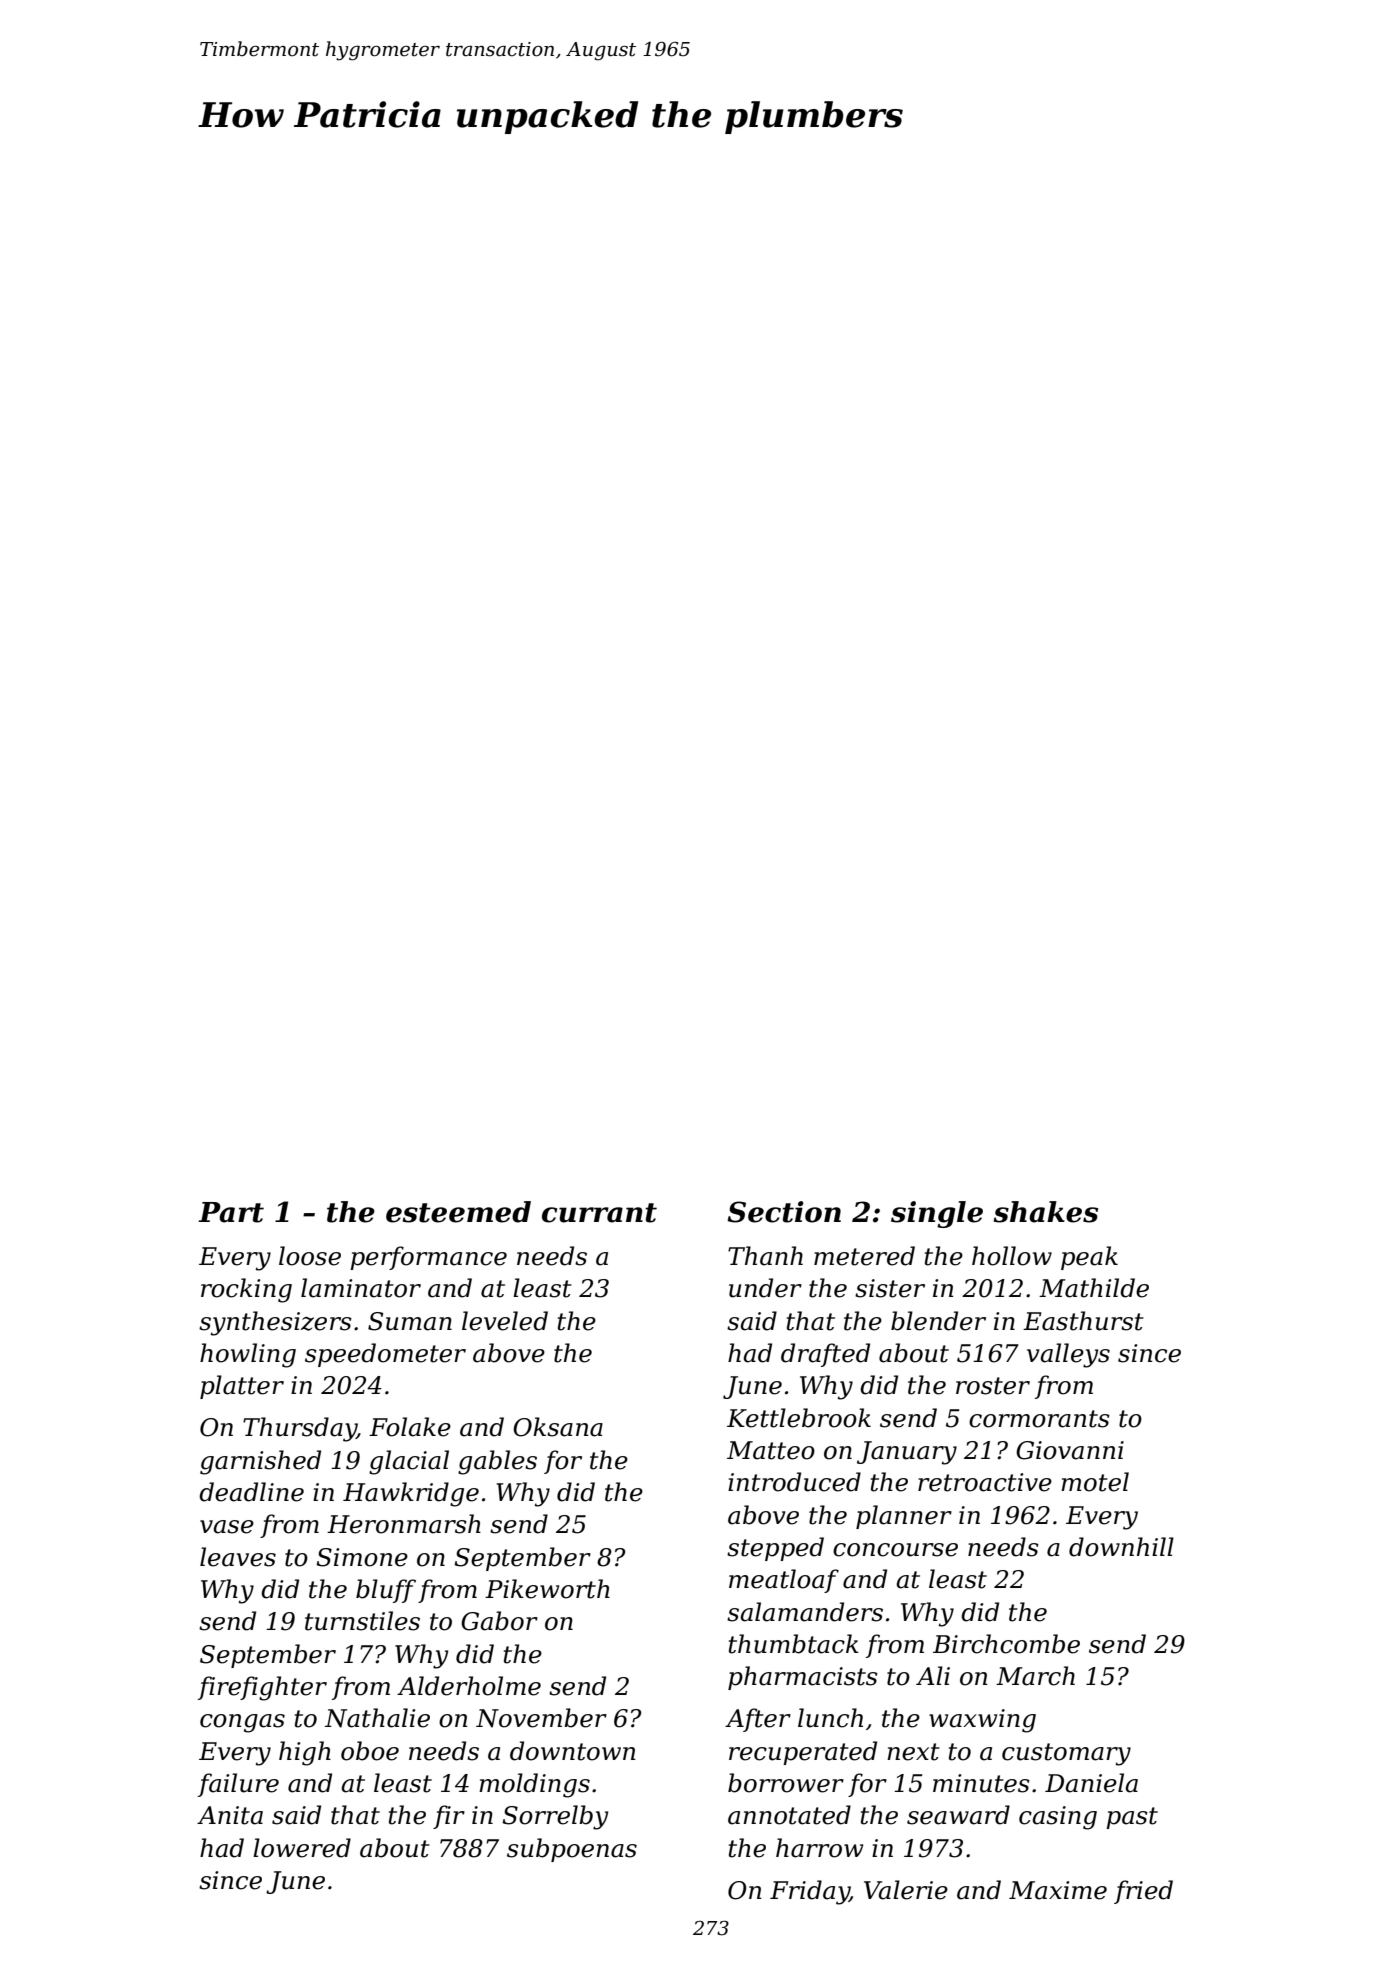  Describe the element at coordinates (242, 1387) in the page. I see `platter` at that location.
